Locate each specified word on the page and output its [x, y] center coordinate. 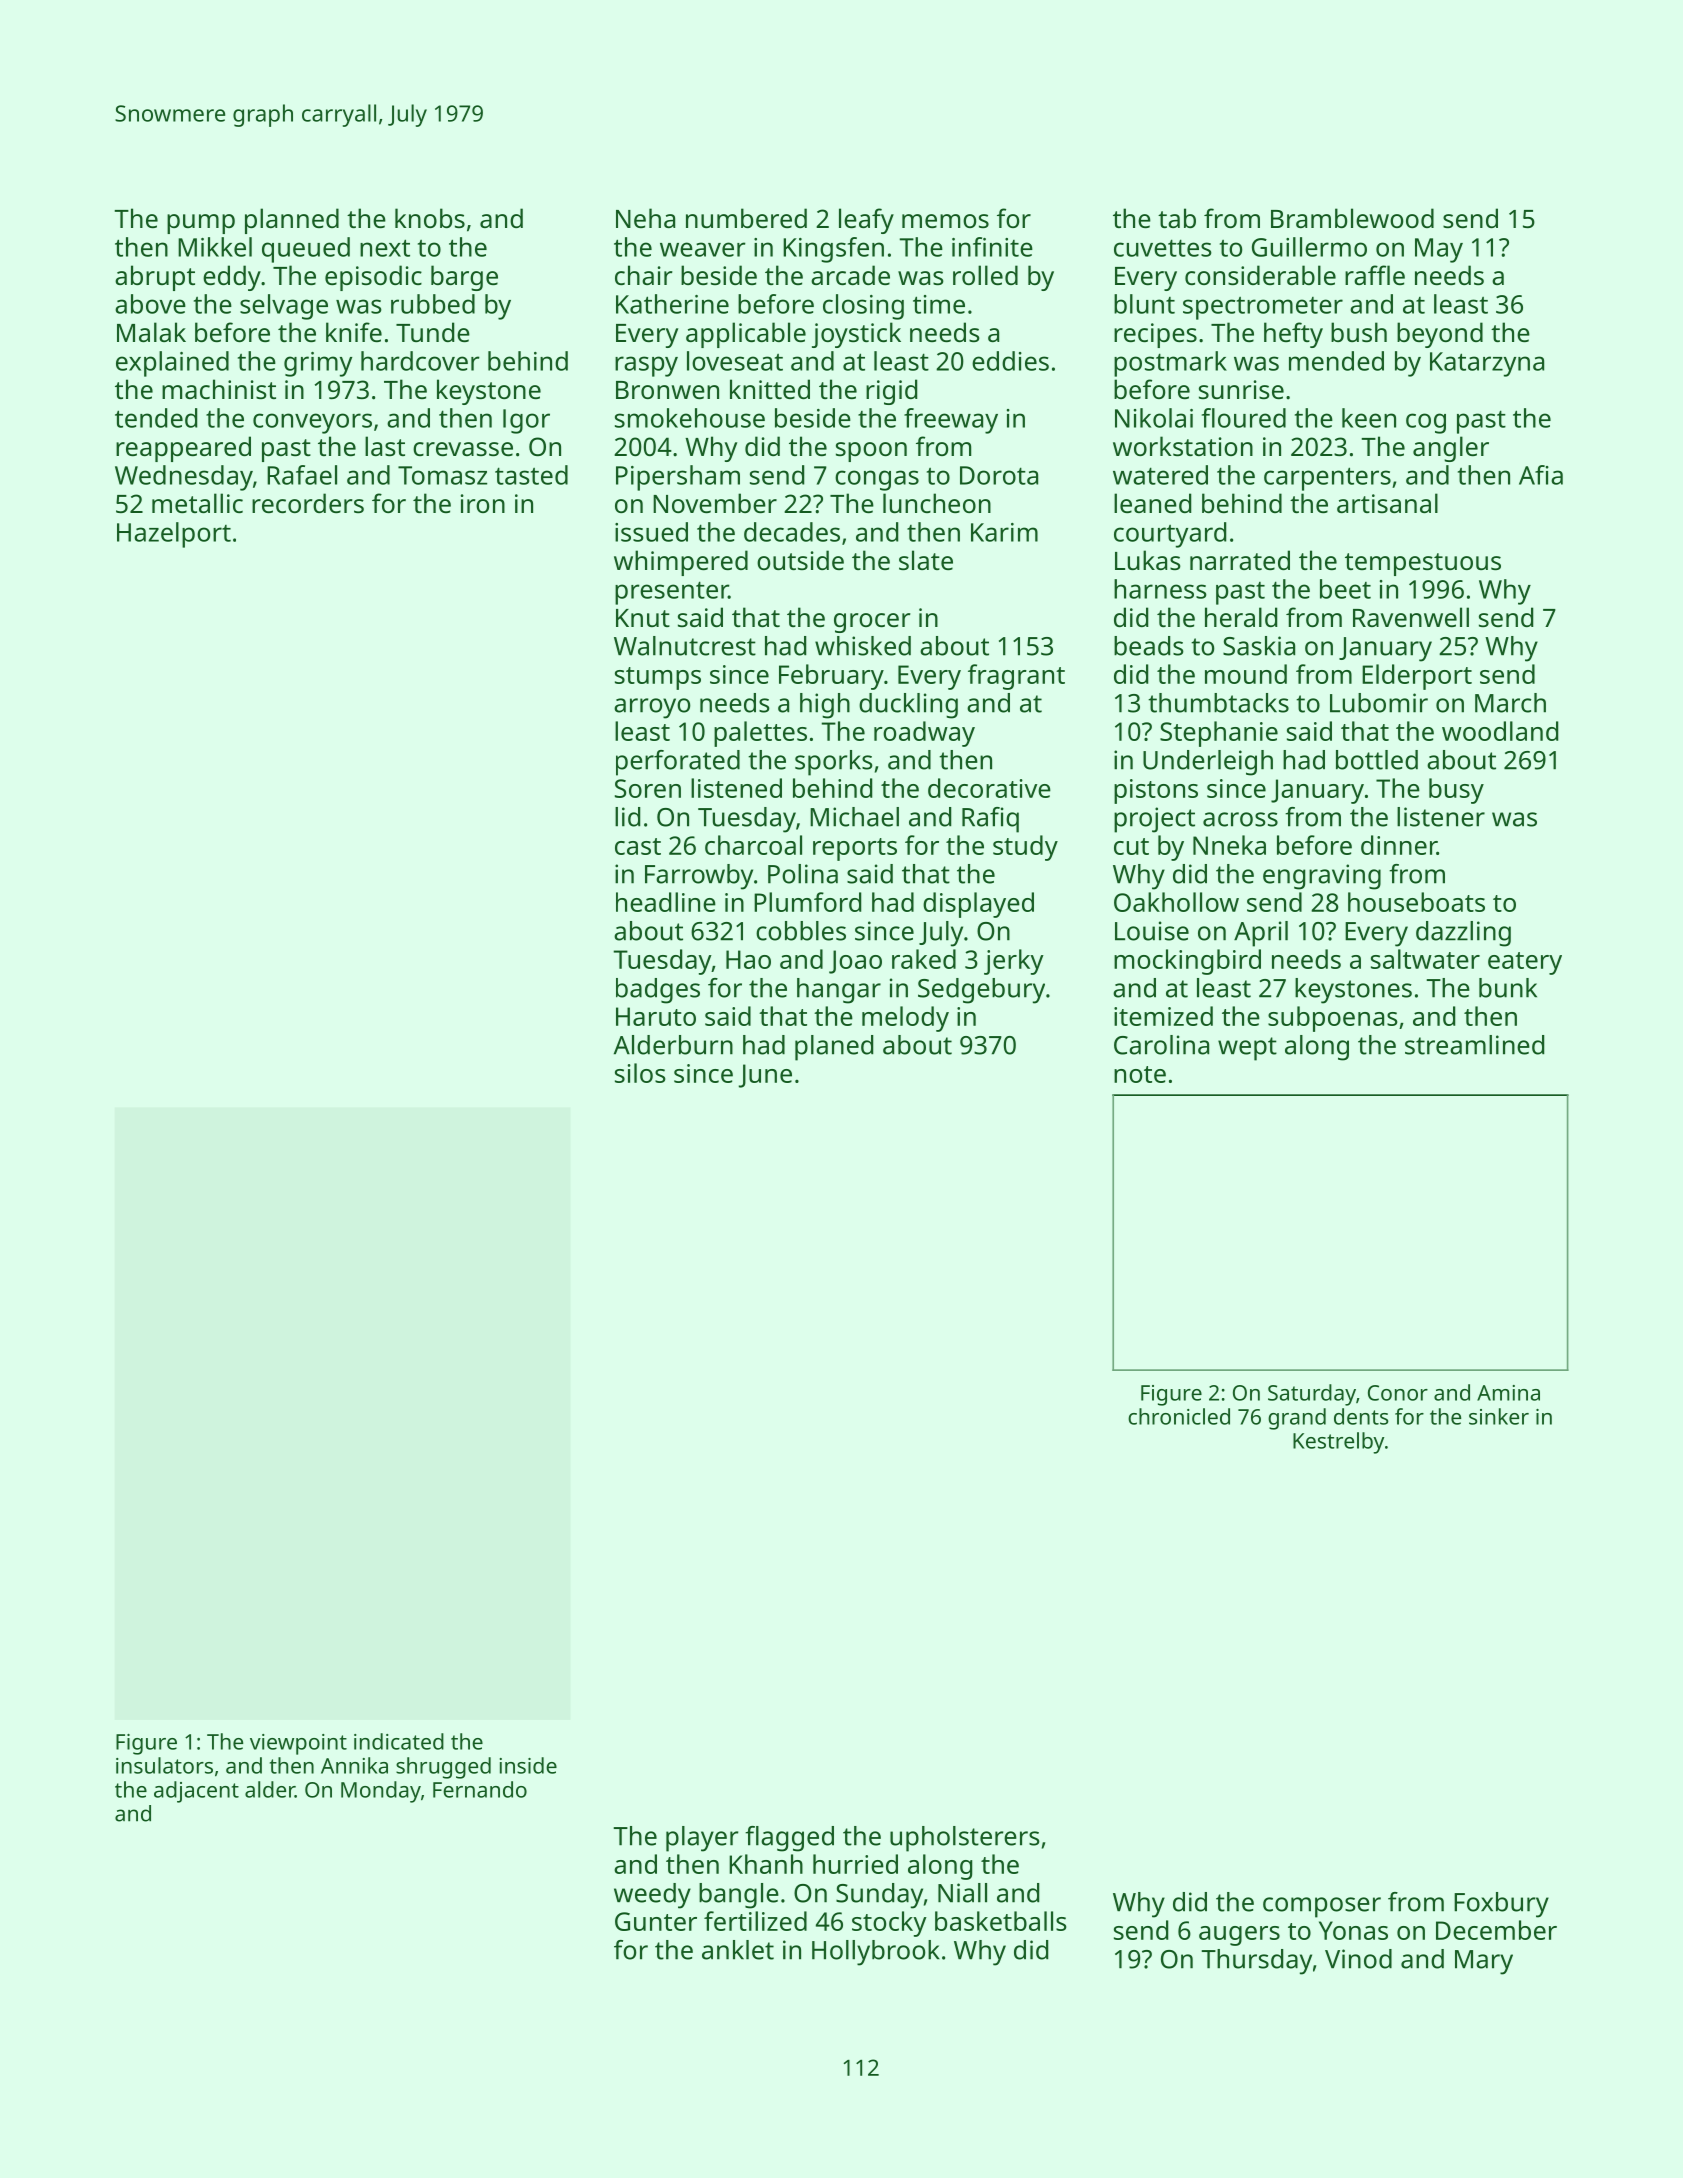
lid [627, 817]
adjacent [196, 1792]
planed [834, 1048]
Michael [854, 817]
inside [528, 1765]
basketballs [1000, 1921]
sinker [1499, 1416]
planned [292, 221]
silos [640, 1073]
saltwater [1425, 959]
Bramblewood [1352, 218]
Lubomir [1379, 703]
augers [1239, 1936]
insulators [164, 1765]
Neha [645, 218]
